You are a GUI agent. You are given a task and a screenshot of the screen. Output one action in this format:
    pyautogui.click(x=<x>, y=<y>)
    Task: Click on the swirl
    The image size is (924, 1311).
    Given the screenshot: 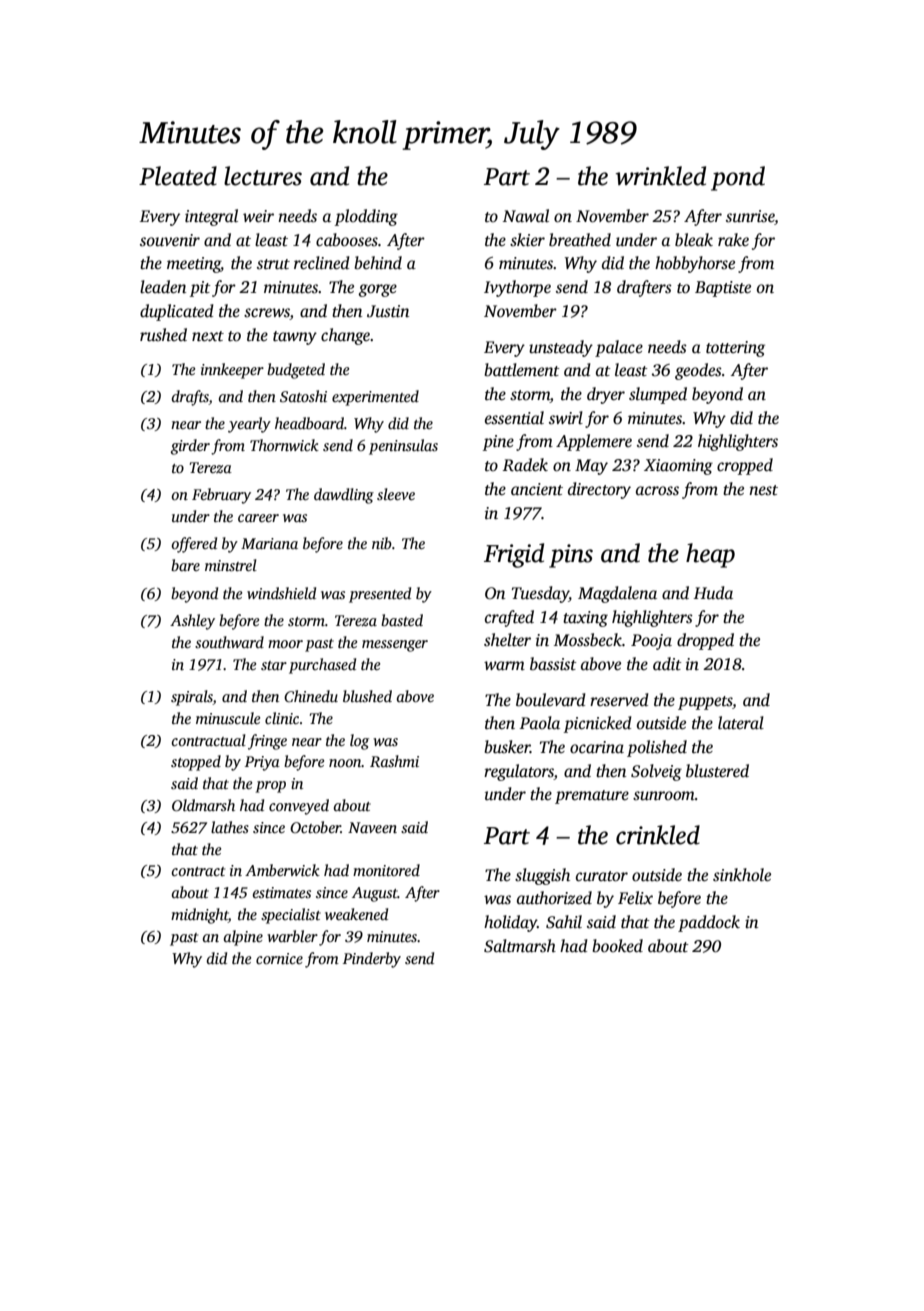 What is the action you would take?
    pyautogui.click(x=566, y=418)
